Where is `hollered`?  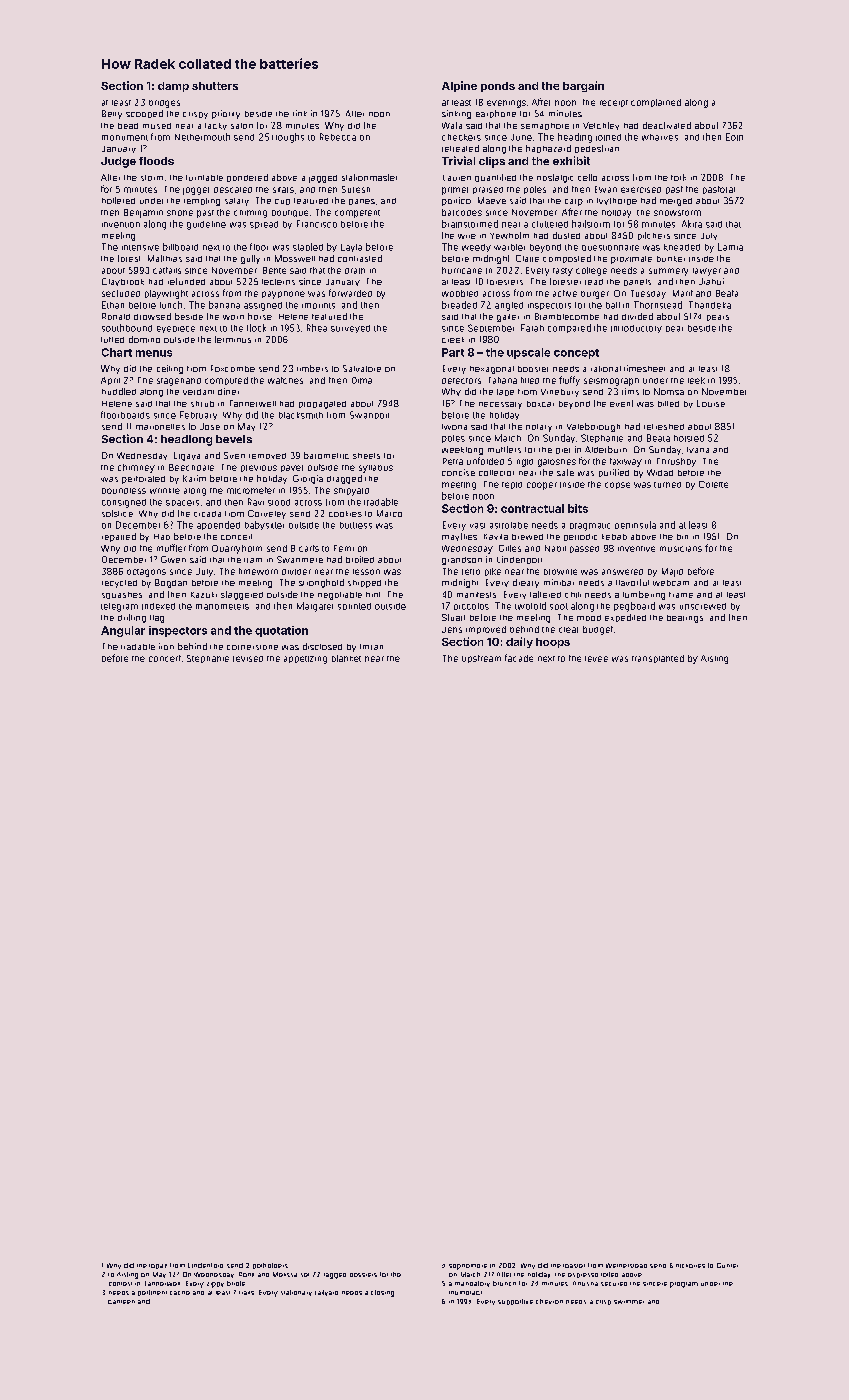 hollered is located at coordinates (118, 200).
